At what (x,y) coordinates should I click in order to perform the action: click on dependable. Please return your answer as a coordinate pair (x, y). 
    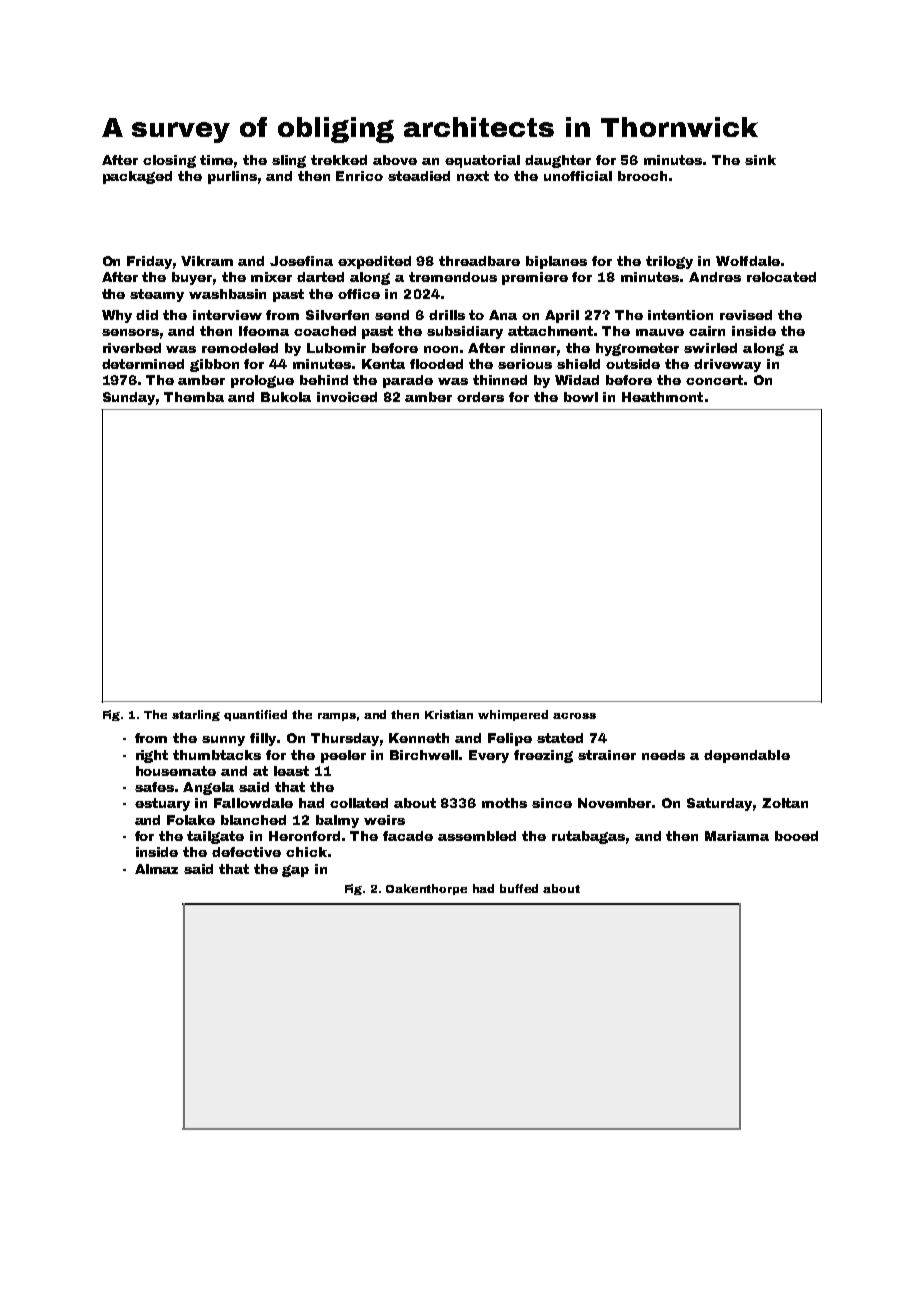
    Looking at the image, I should click on (747, 756).
